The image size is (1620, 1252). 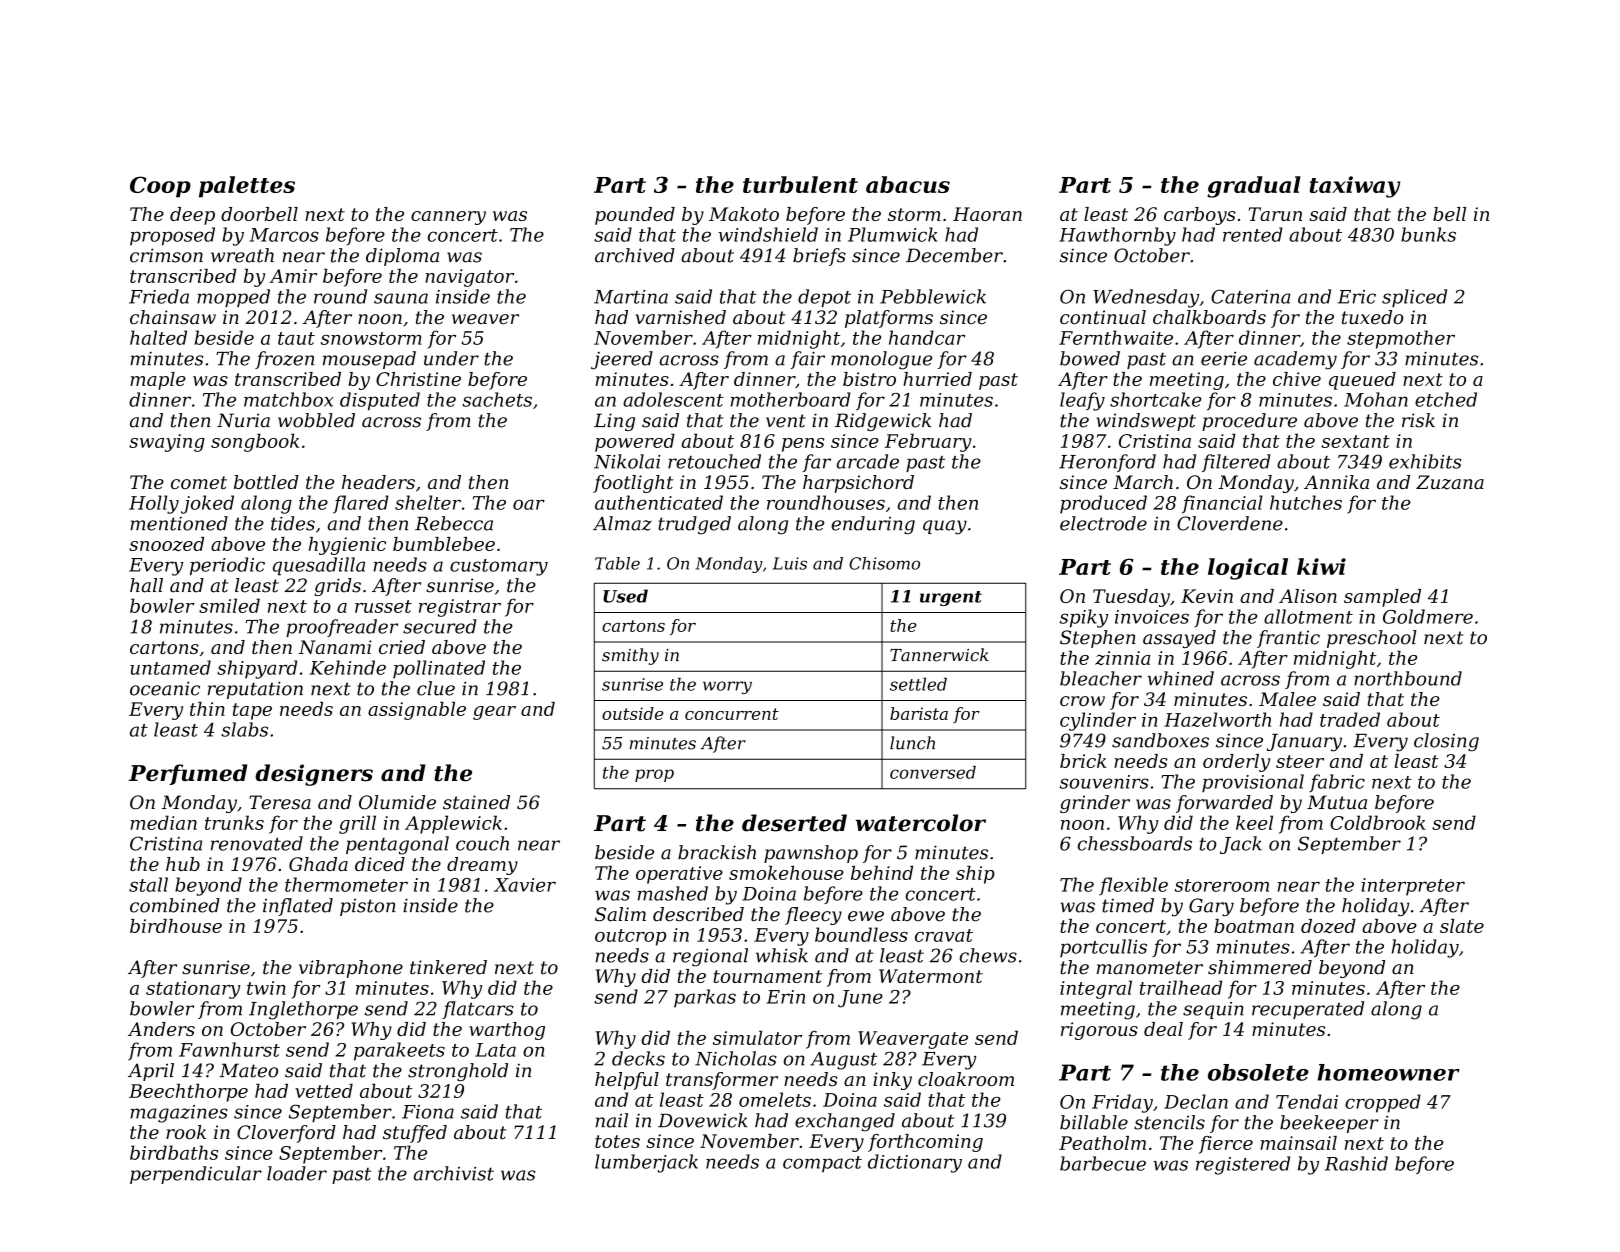 I want to click on assignable, so click(x=417, y=711).
